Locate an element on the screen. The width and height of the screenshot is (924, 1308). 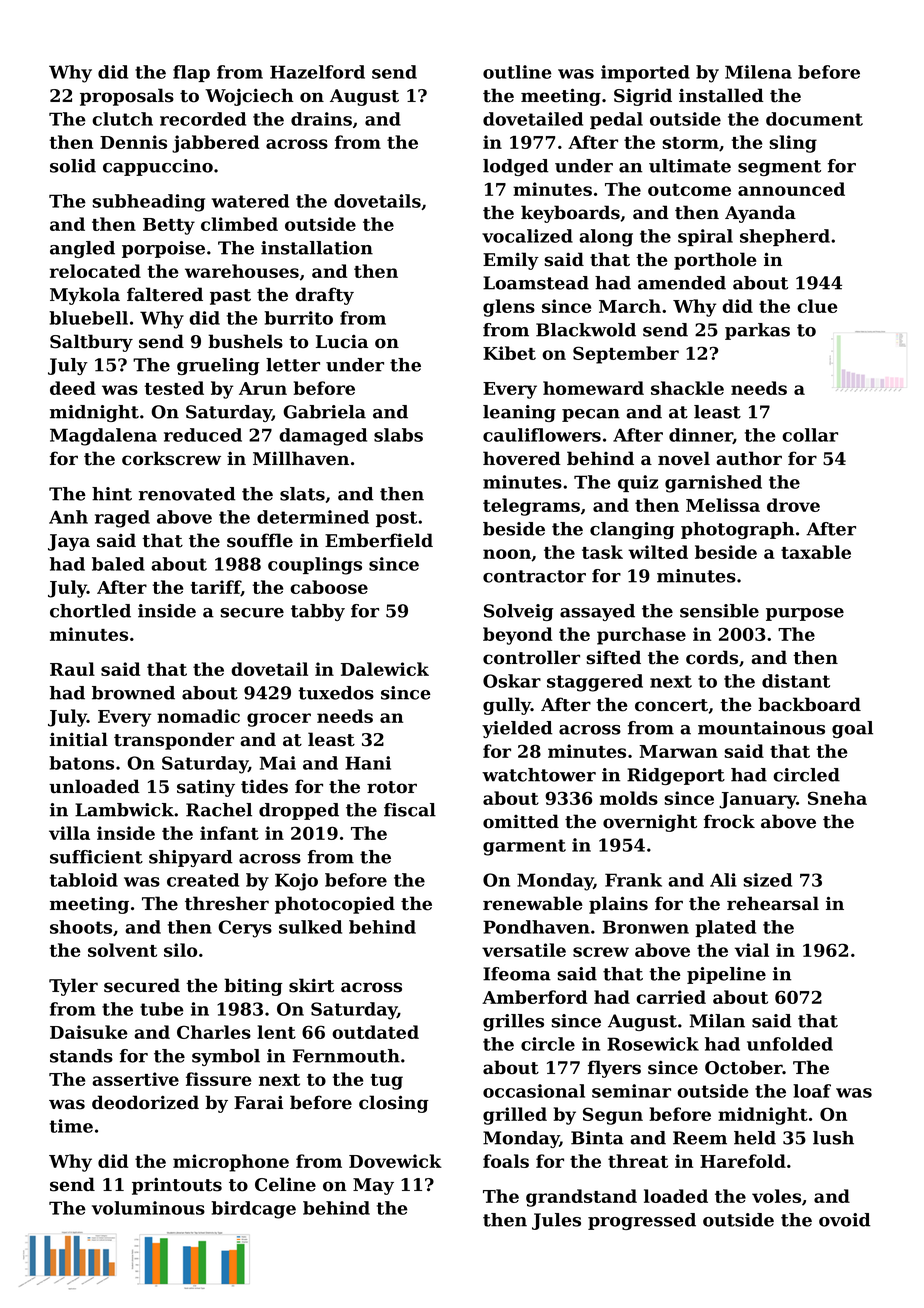
document is located at coordinates (814, 119).
